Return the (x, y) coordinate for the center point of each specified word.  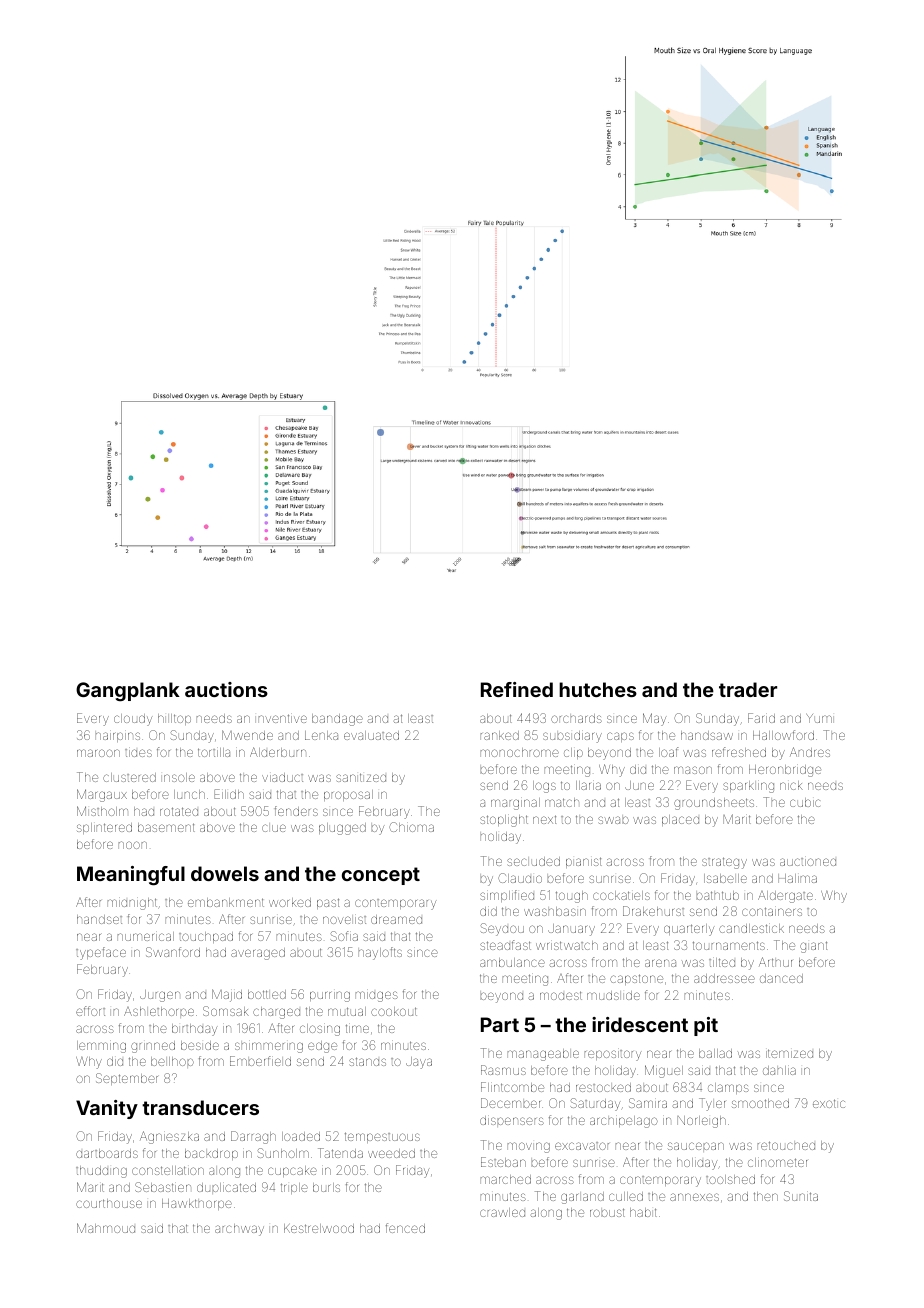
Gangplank (128, 692)
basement (166, 827)
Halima (797, 878)
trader (748, 689)
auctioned (808, 862)
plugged (342, 829)
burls (326, 1187)
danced (781, 978)
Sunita (801, 1196)
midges (377, 996)
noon (133, 845)
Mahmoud (106, 1228)
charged (276, 1013)
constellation (168, 1170)
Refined (517, 689)
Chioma (411, 827)
